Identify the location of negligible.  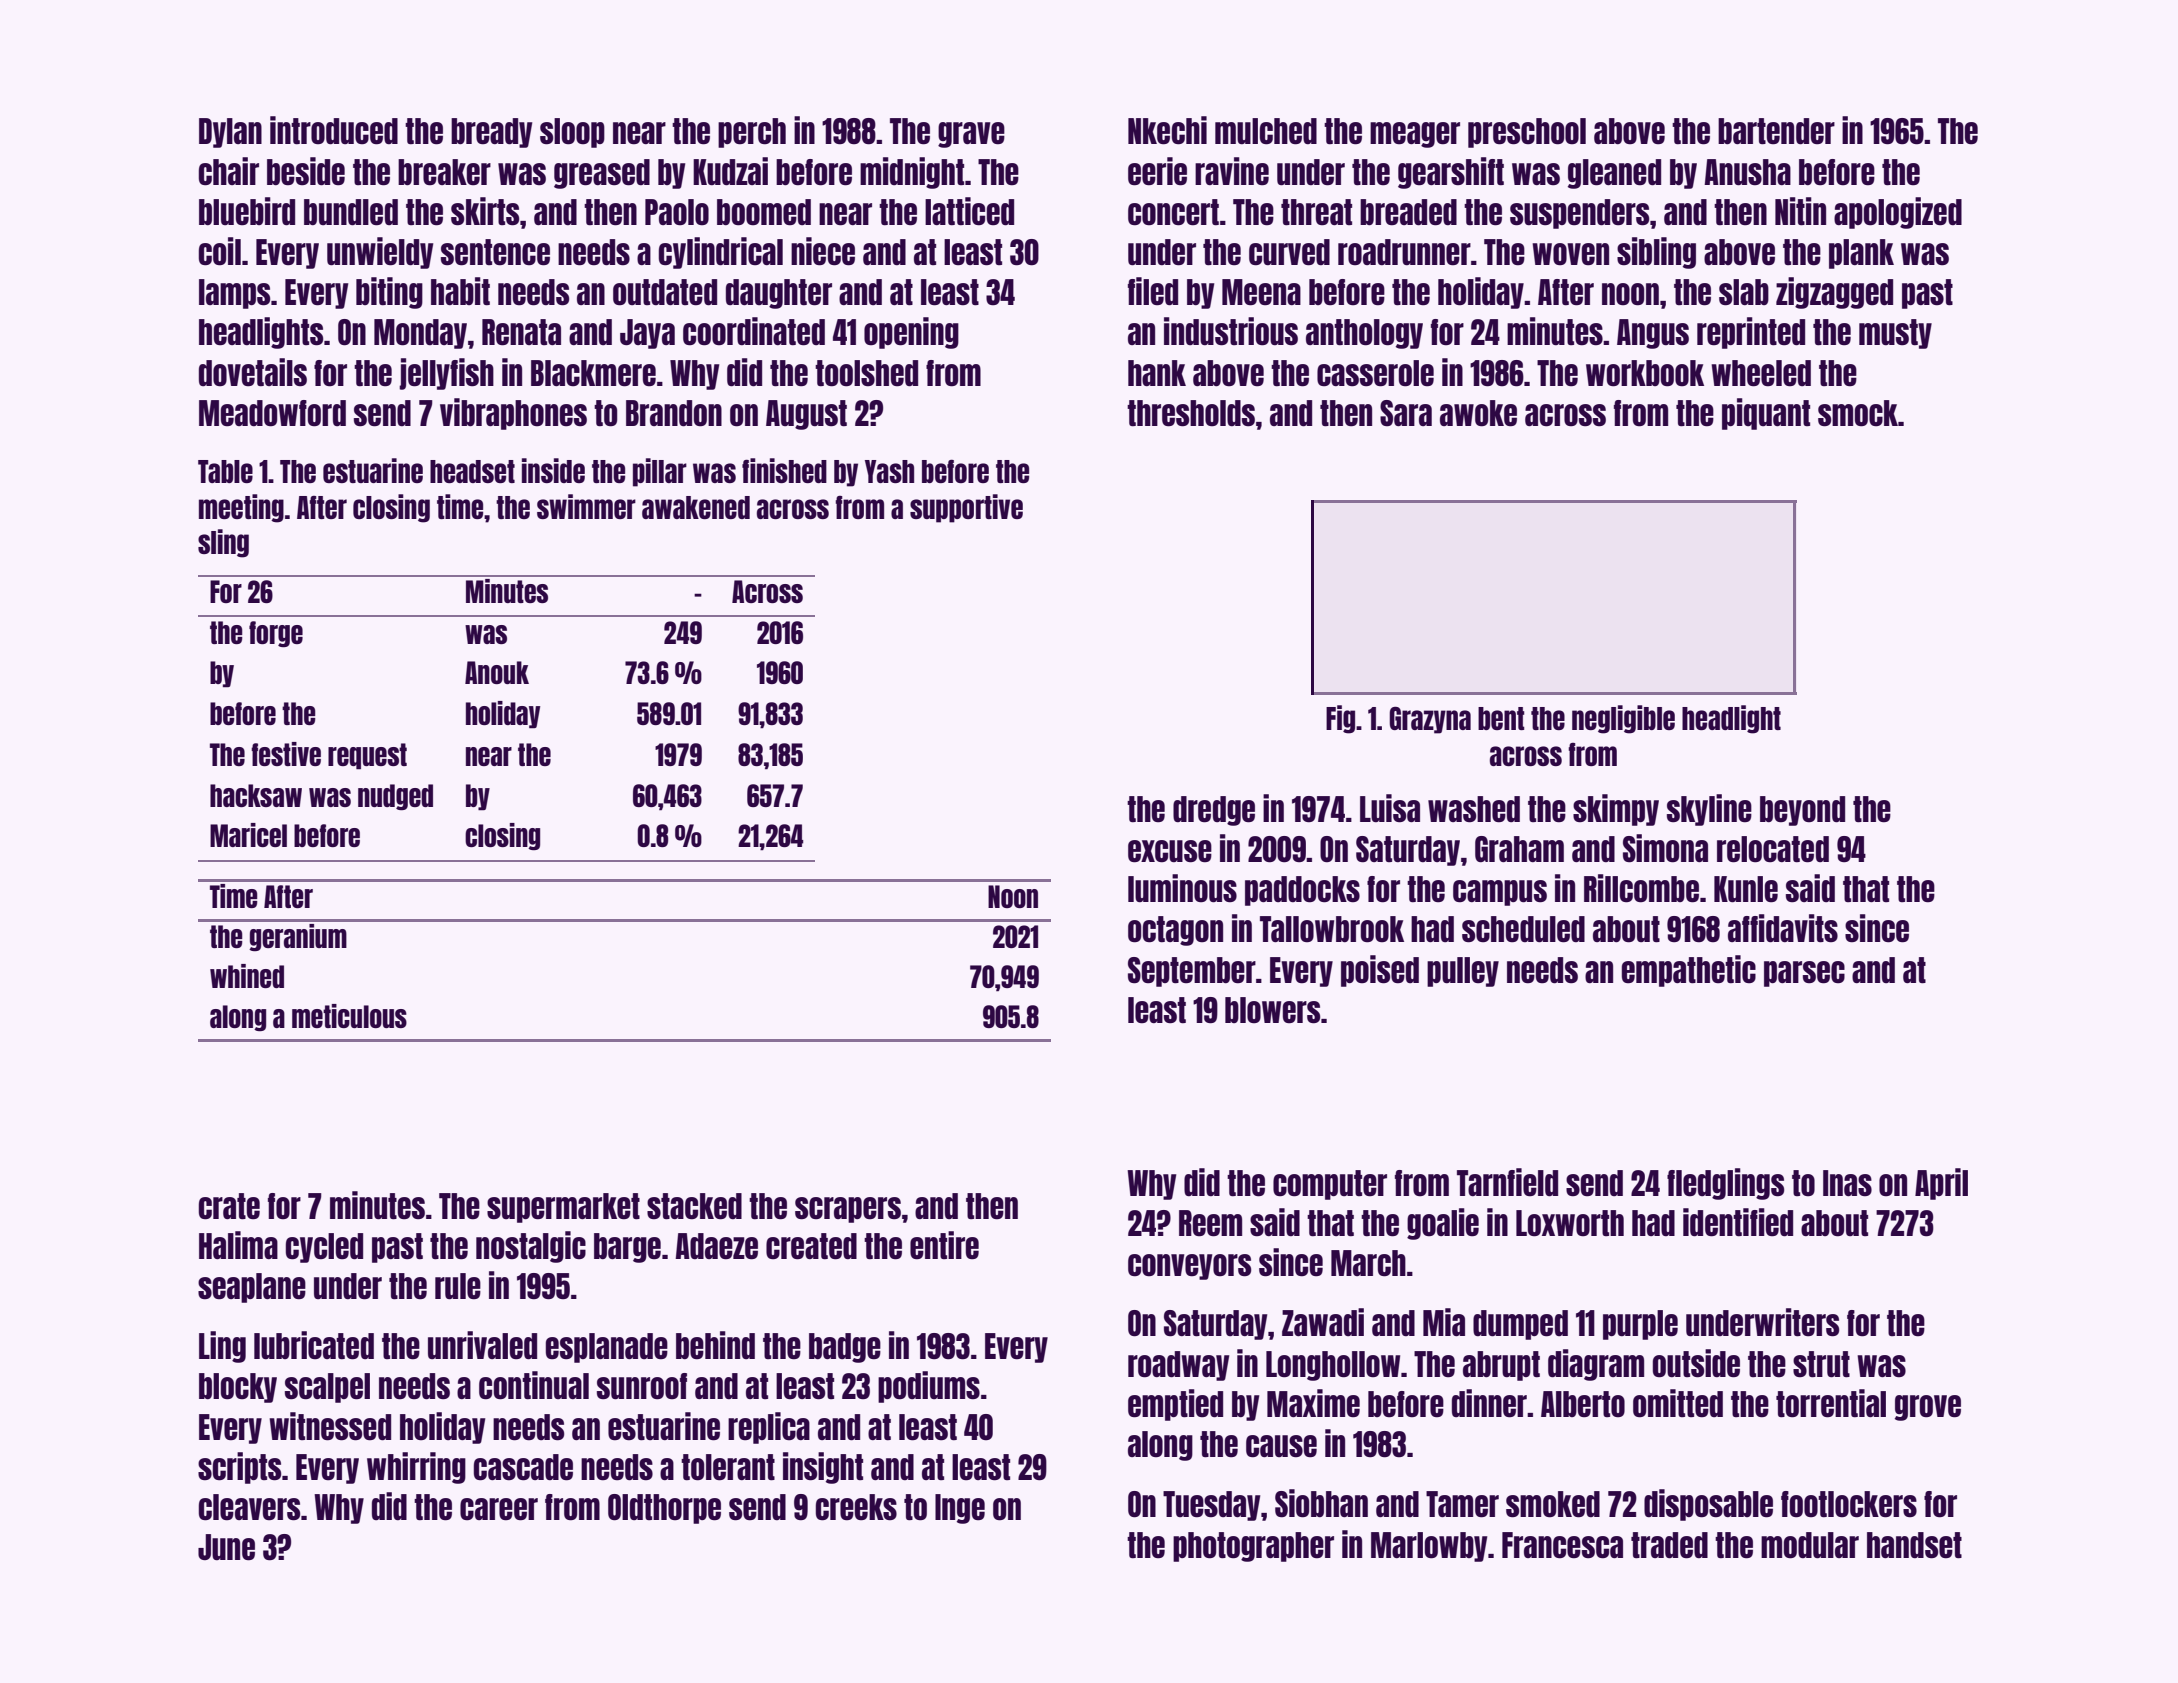
(1623, 719).
